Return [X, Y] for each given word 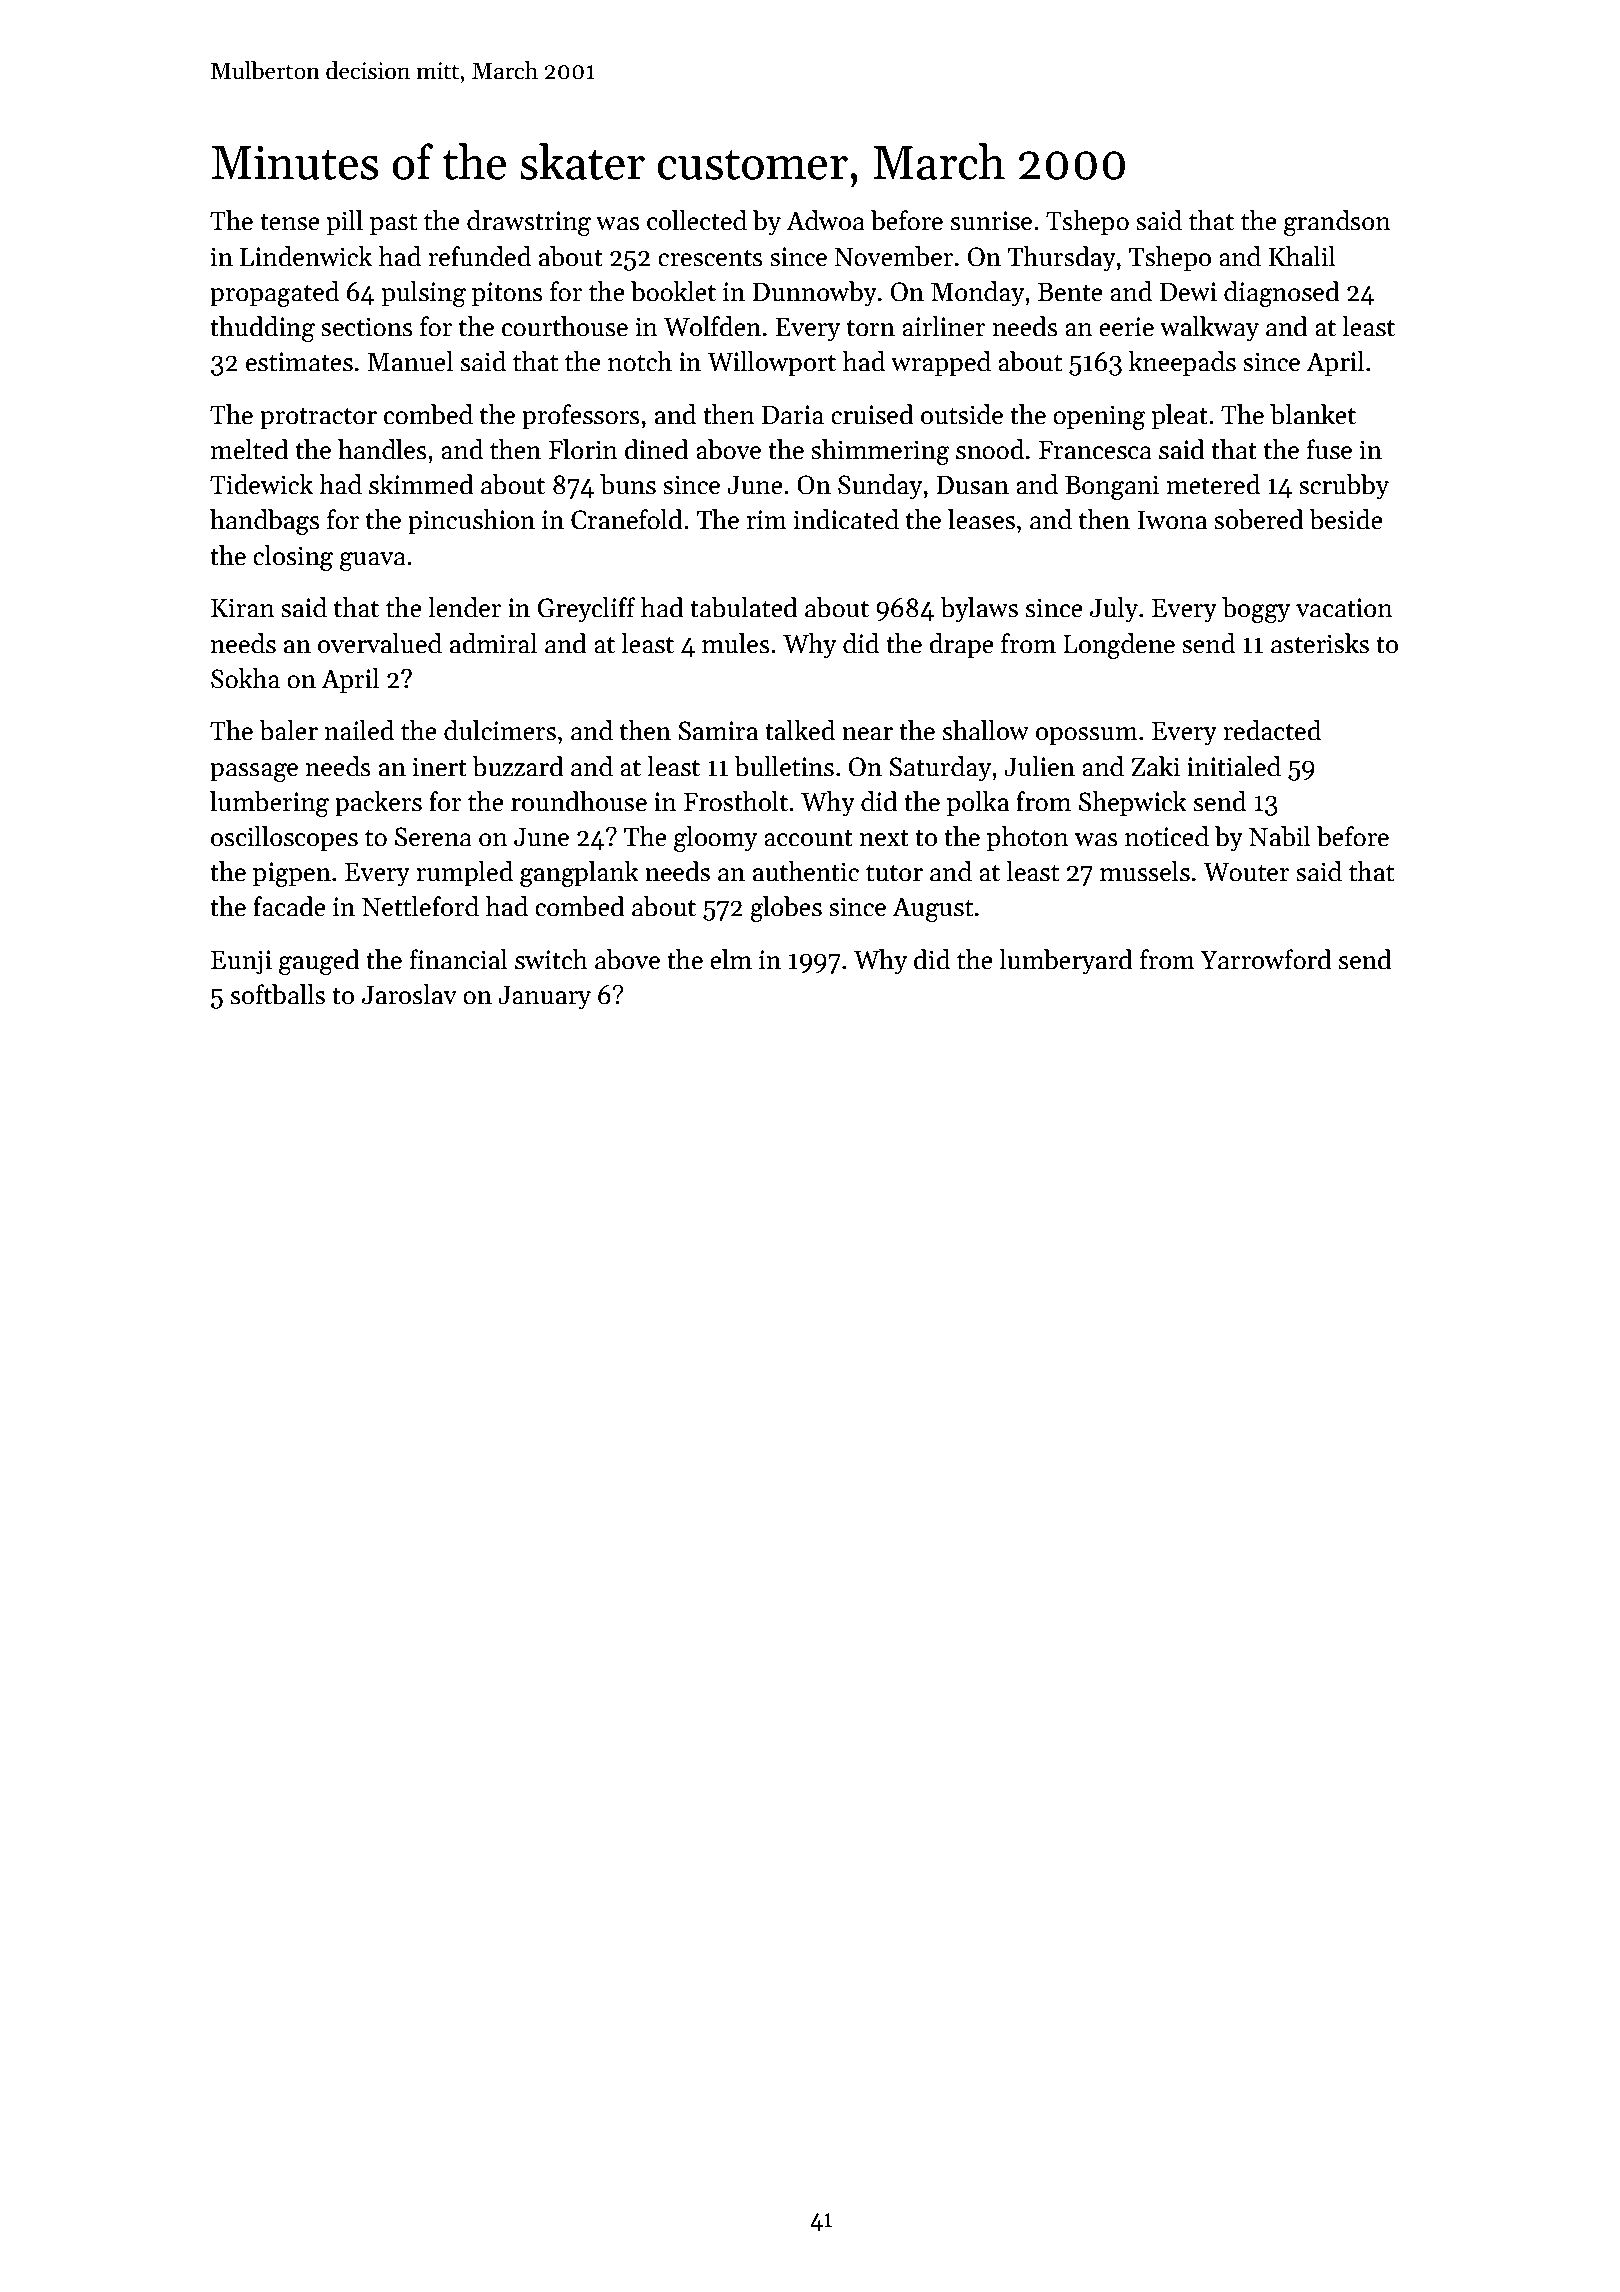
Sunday [880, 487]
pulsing [423, 294]
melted [250, 449]
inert [440, 767]
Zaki [1155, 766]
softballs [278, 994]
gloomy [715, 839]
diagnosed [1282, 294]
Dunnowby [814, 294]
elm [731, 959]
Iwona [1172, 520]
